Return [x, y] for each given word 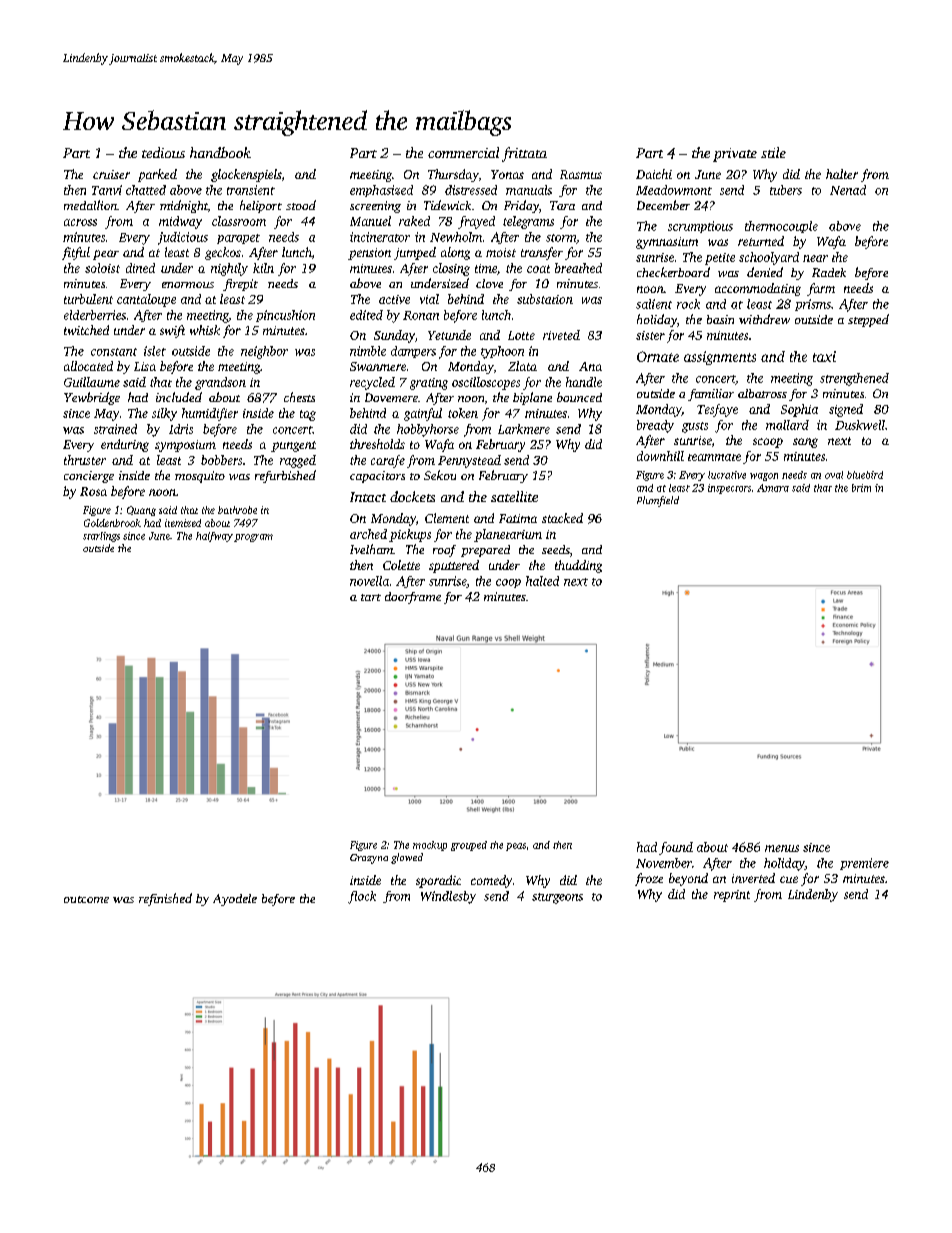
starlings [101, 537]
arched [368, 534]
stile [773, 152]
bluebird [865, 475]
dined [140, 268]
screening [375, 207]
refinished [165, 899]
